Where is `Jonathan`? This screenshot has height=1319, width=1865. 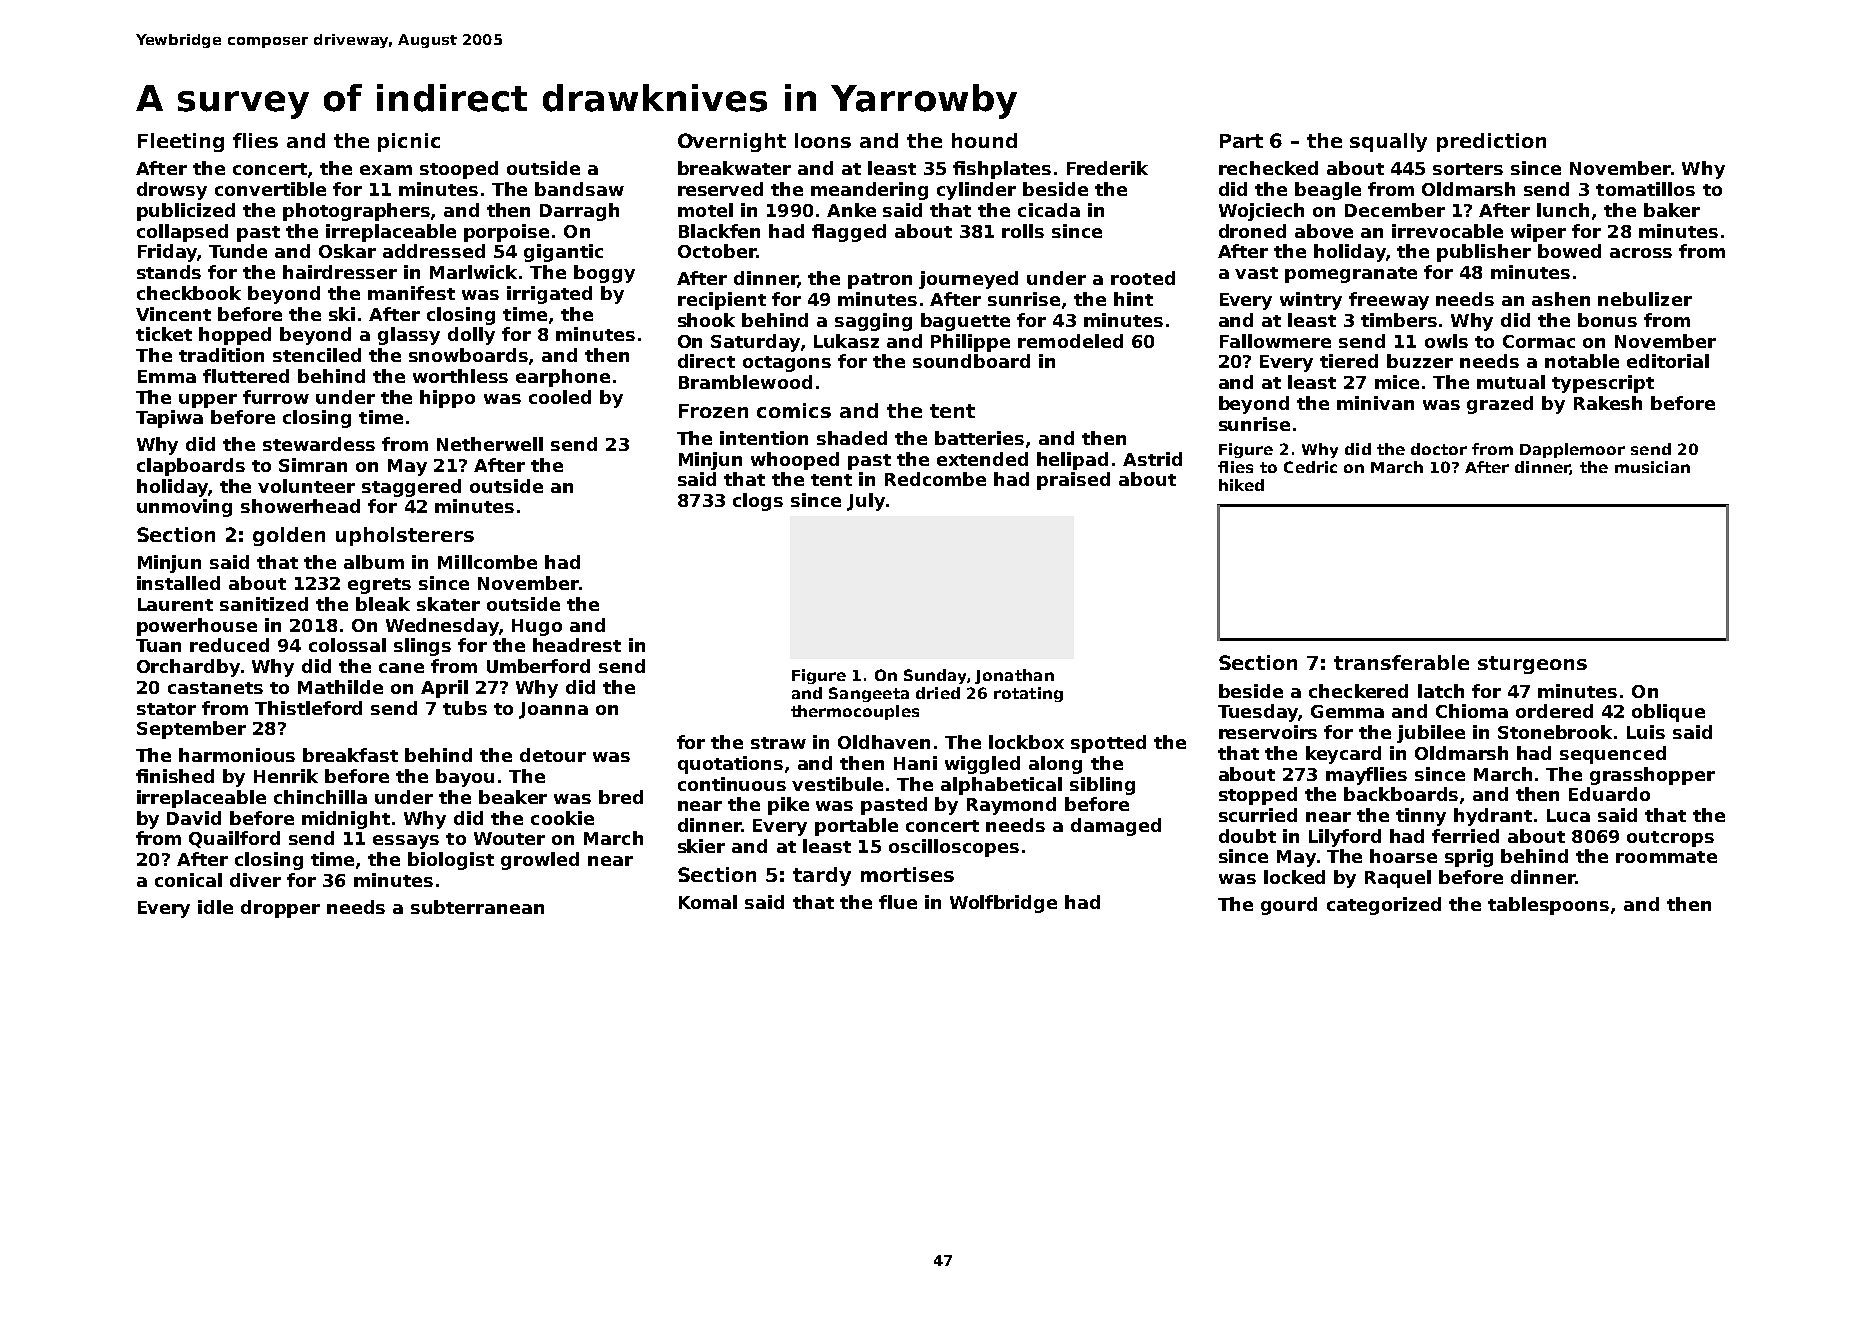 Jonathan is located at coordinates (1014, 676).
